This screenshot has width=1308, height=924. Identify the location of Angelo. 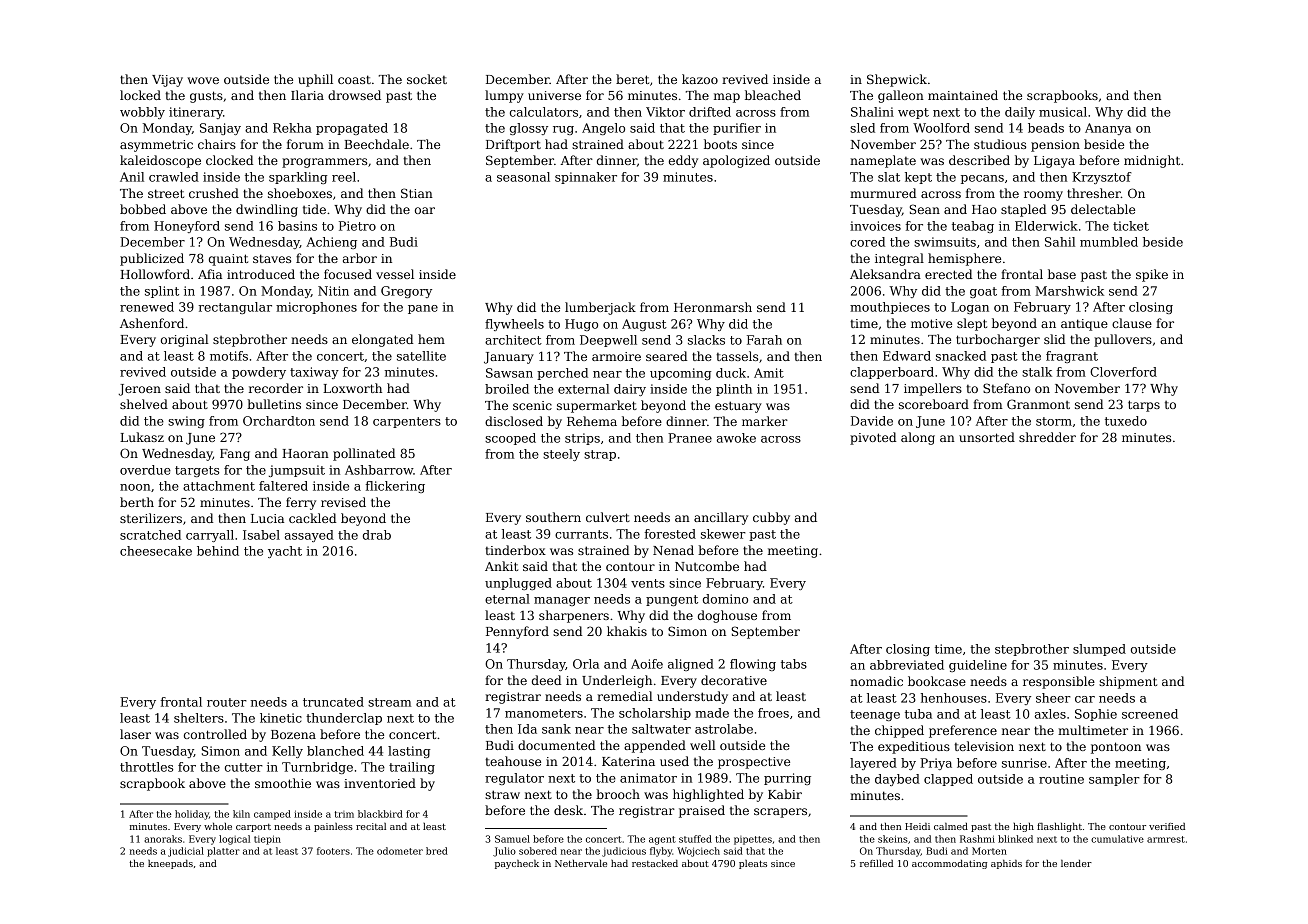
(603, 129).
